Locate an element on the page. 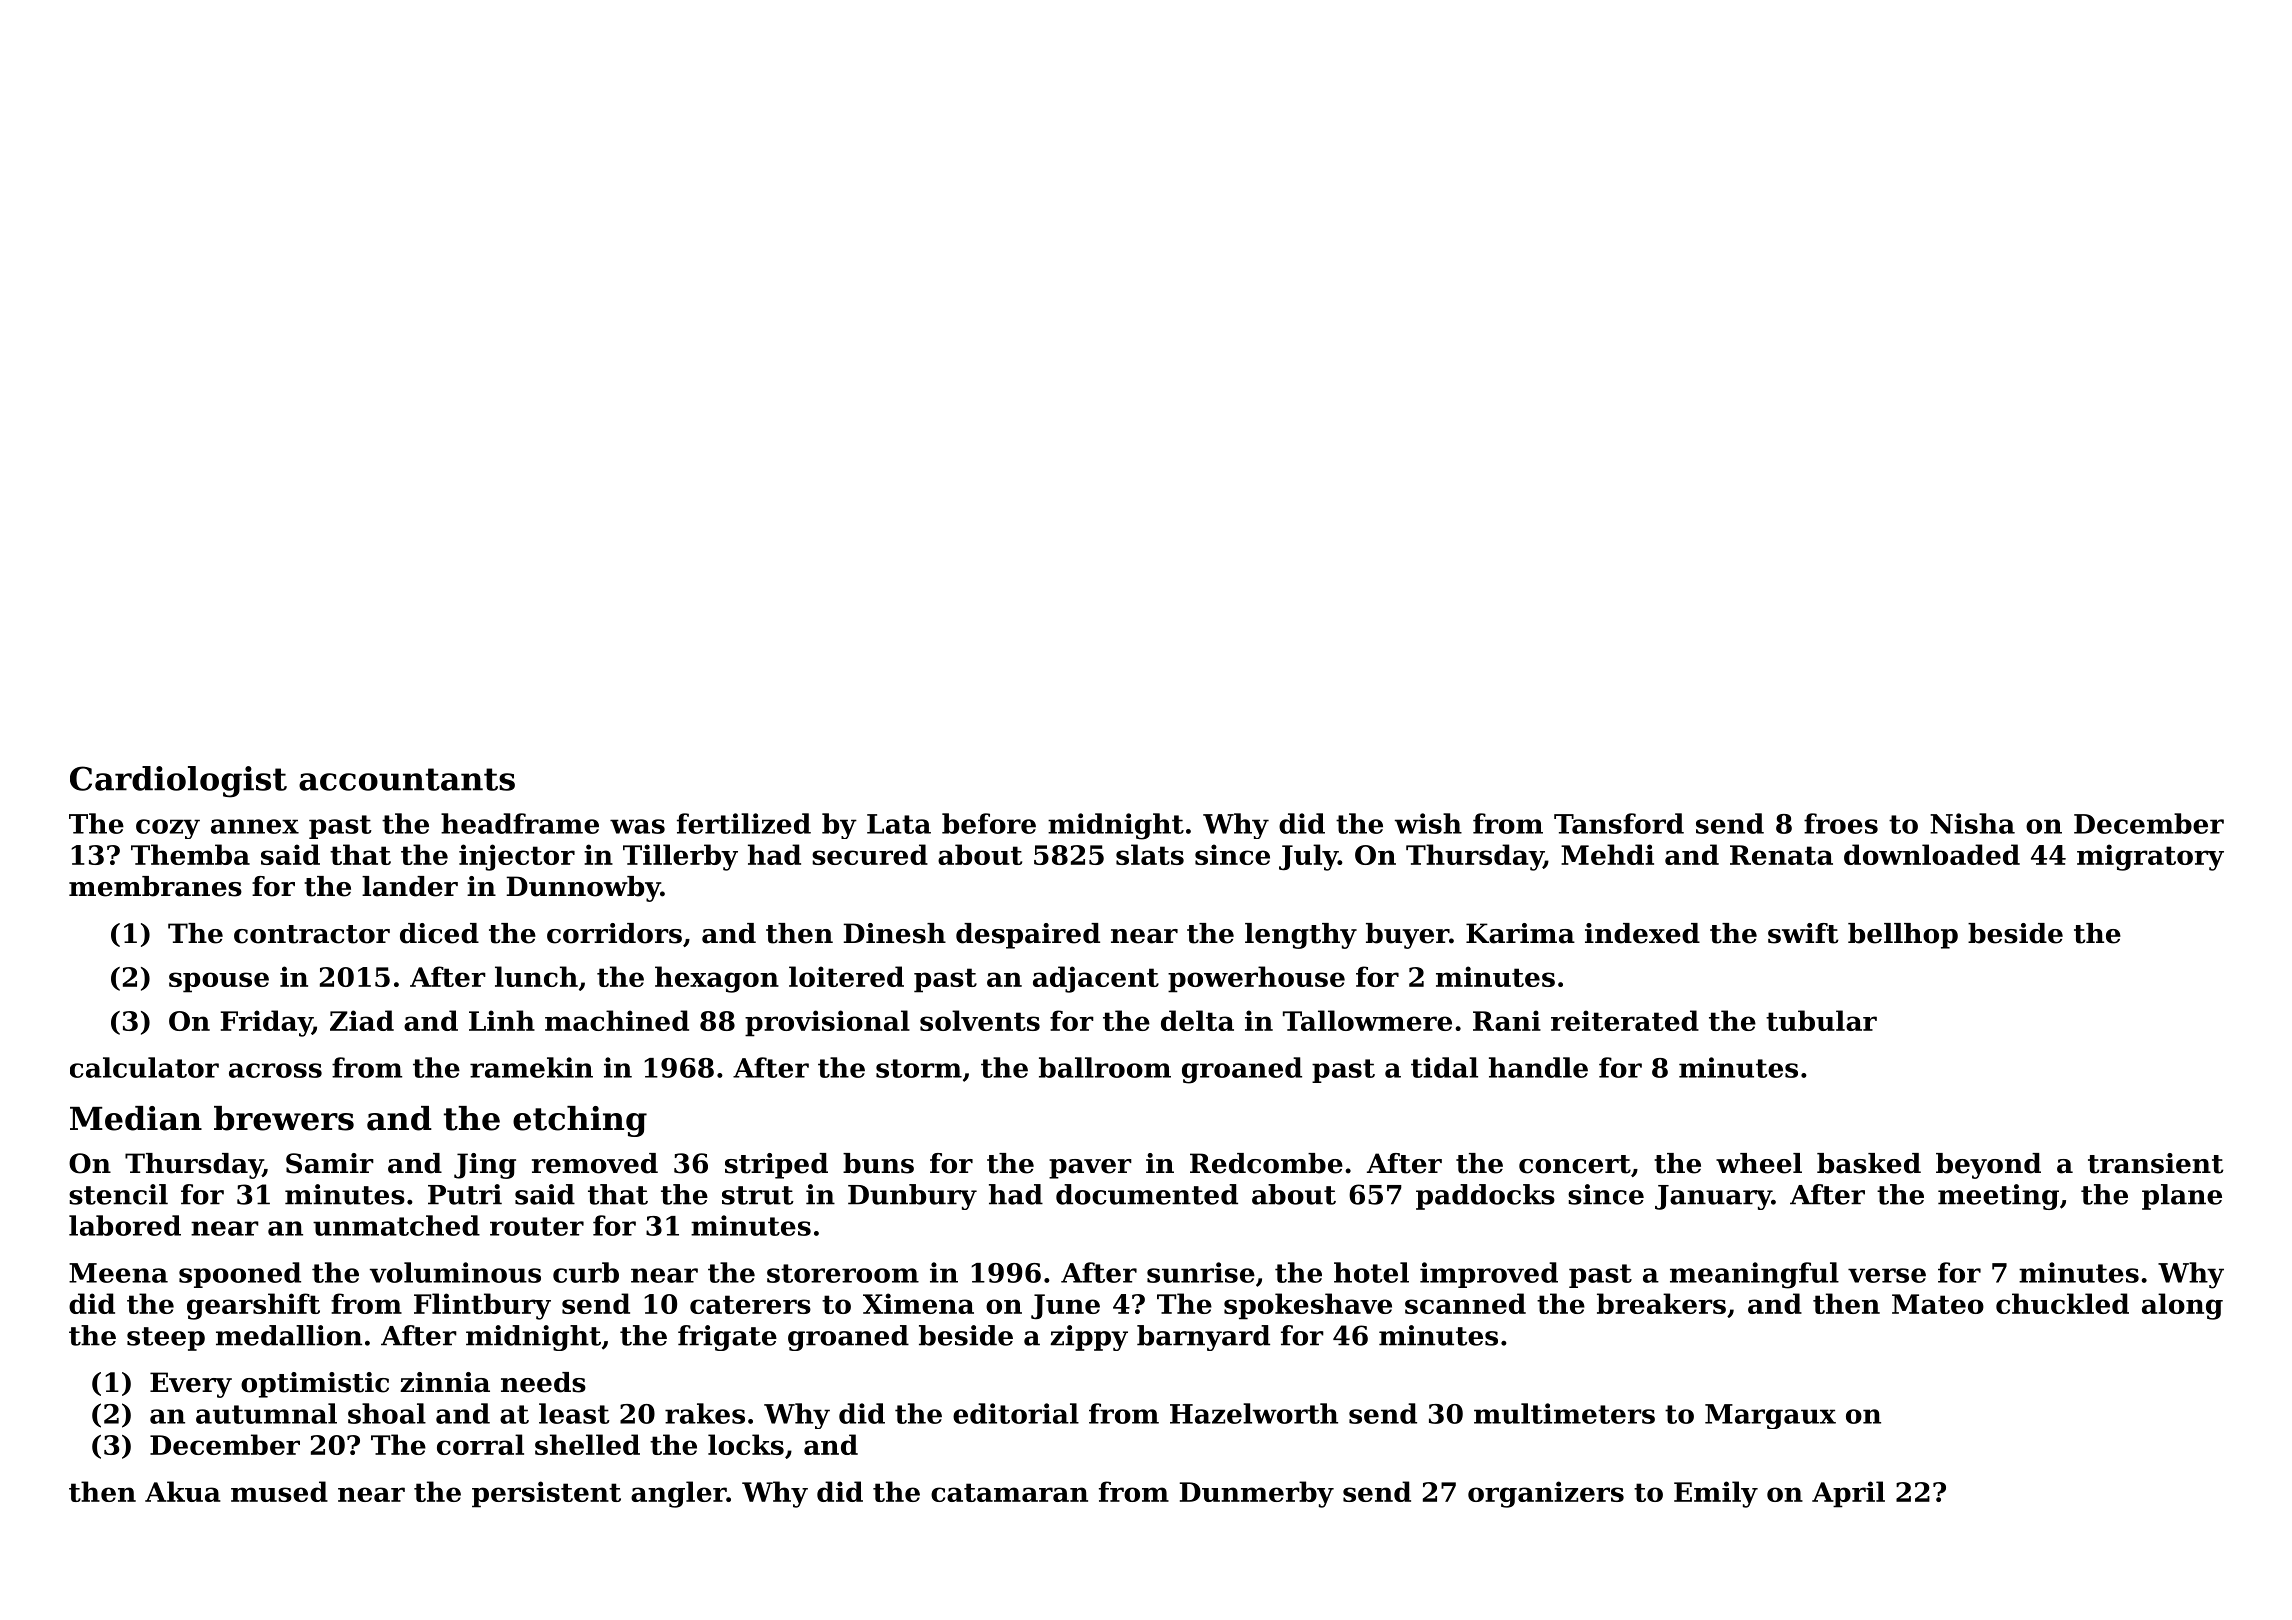  migratory is located at coordinates (2150, 857).
